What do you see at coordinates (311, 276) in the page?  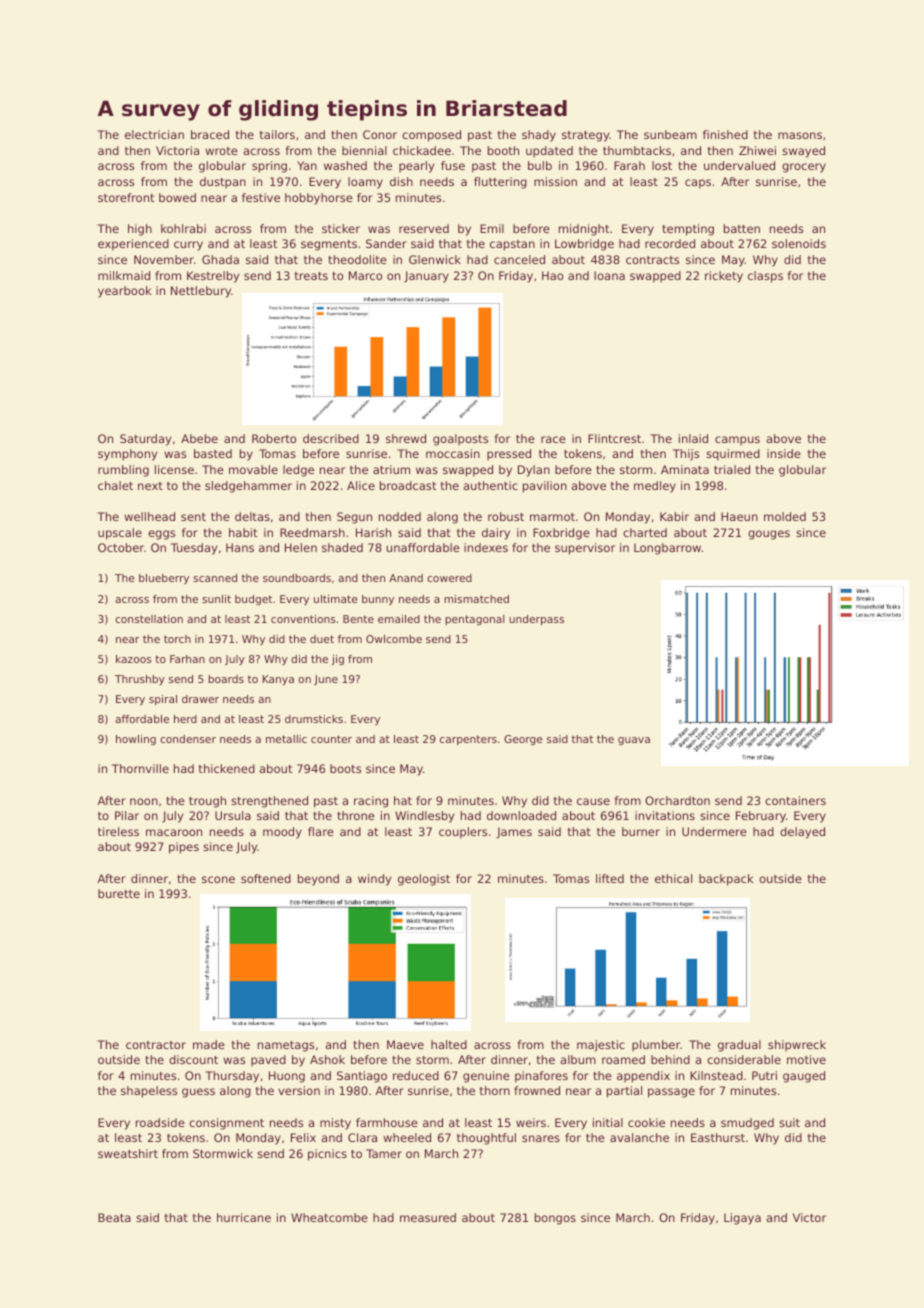 I see `treats` at bounding box center [311, 276].
